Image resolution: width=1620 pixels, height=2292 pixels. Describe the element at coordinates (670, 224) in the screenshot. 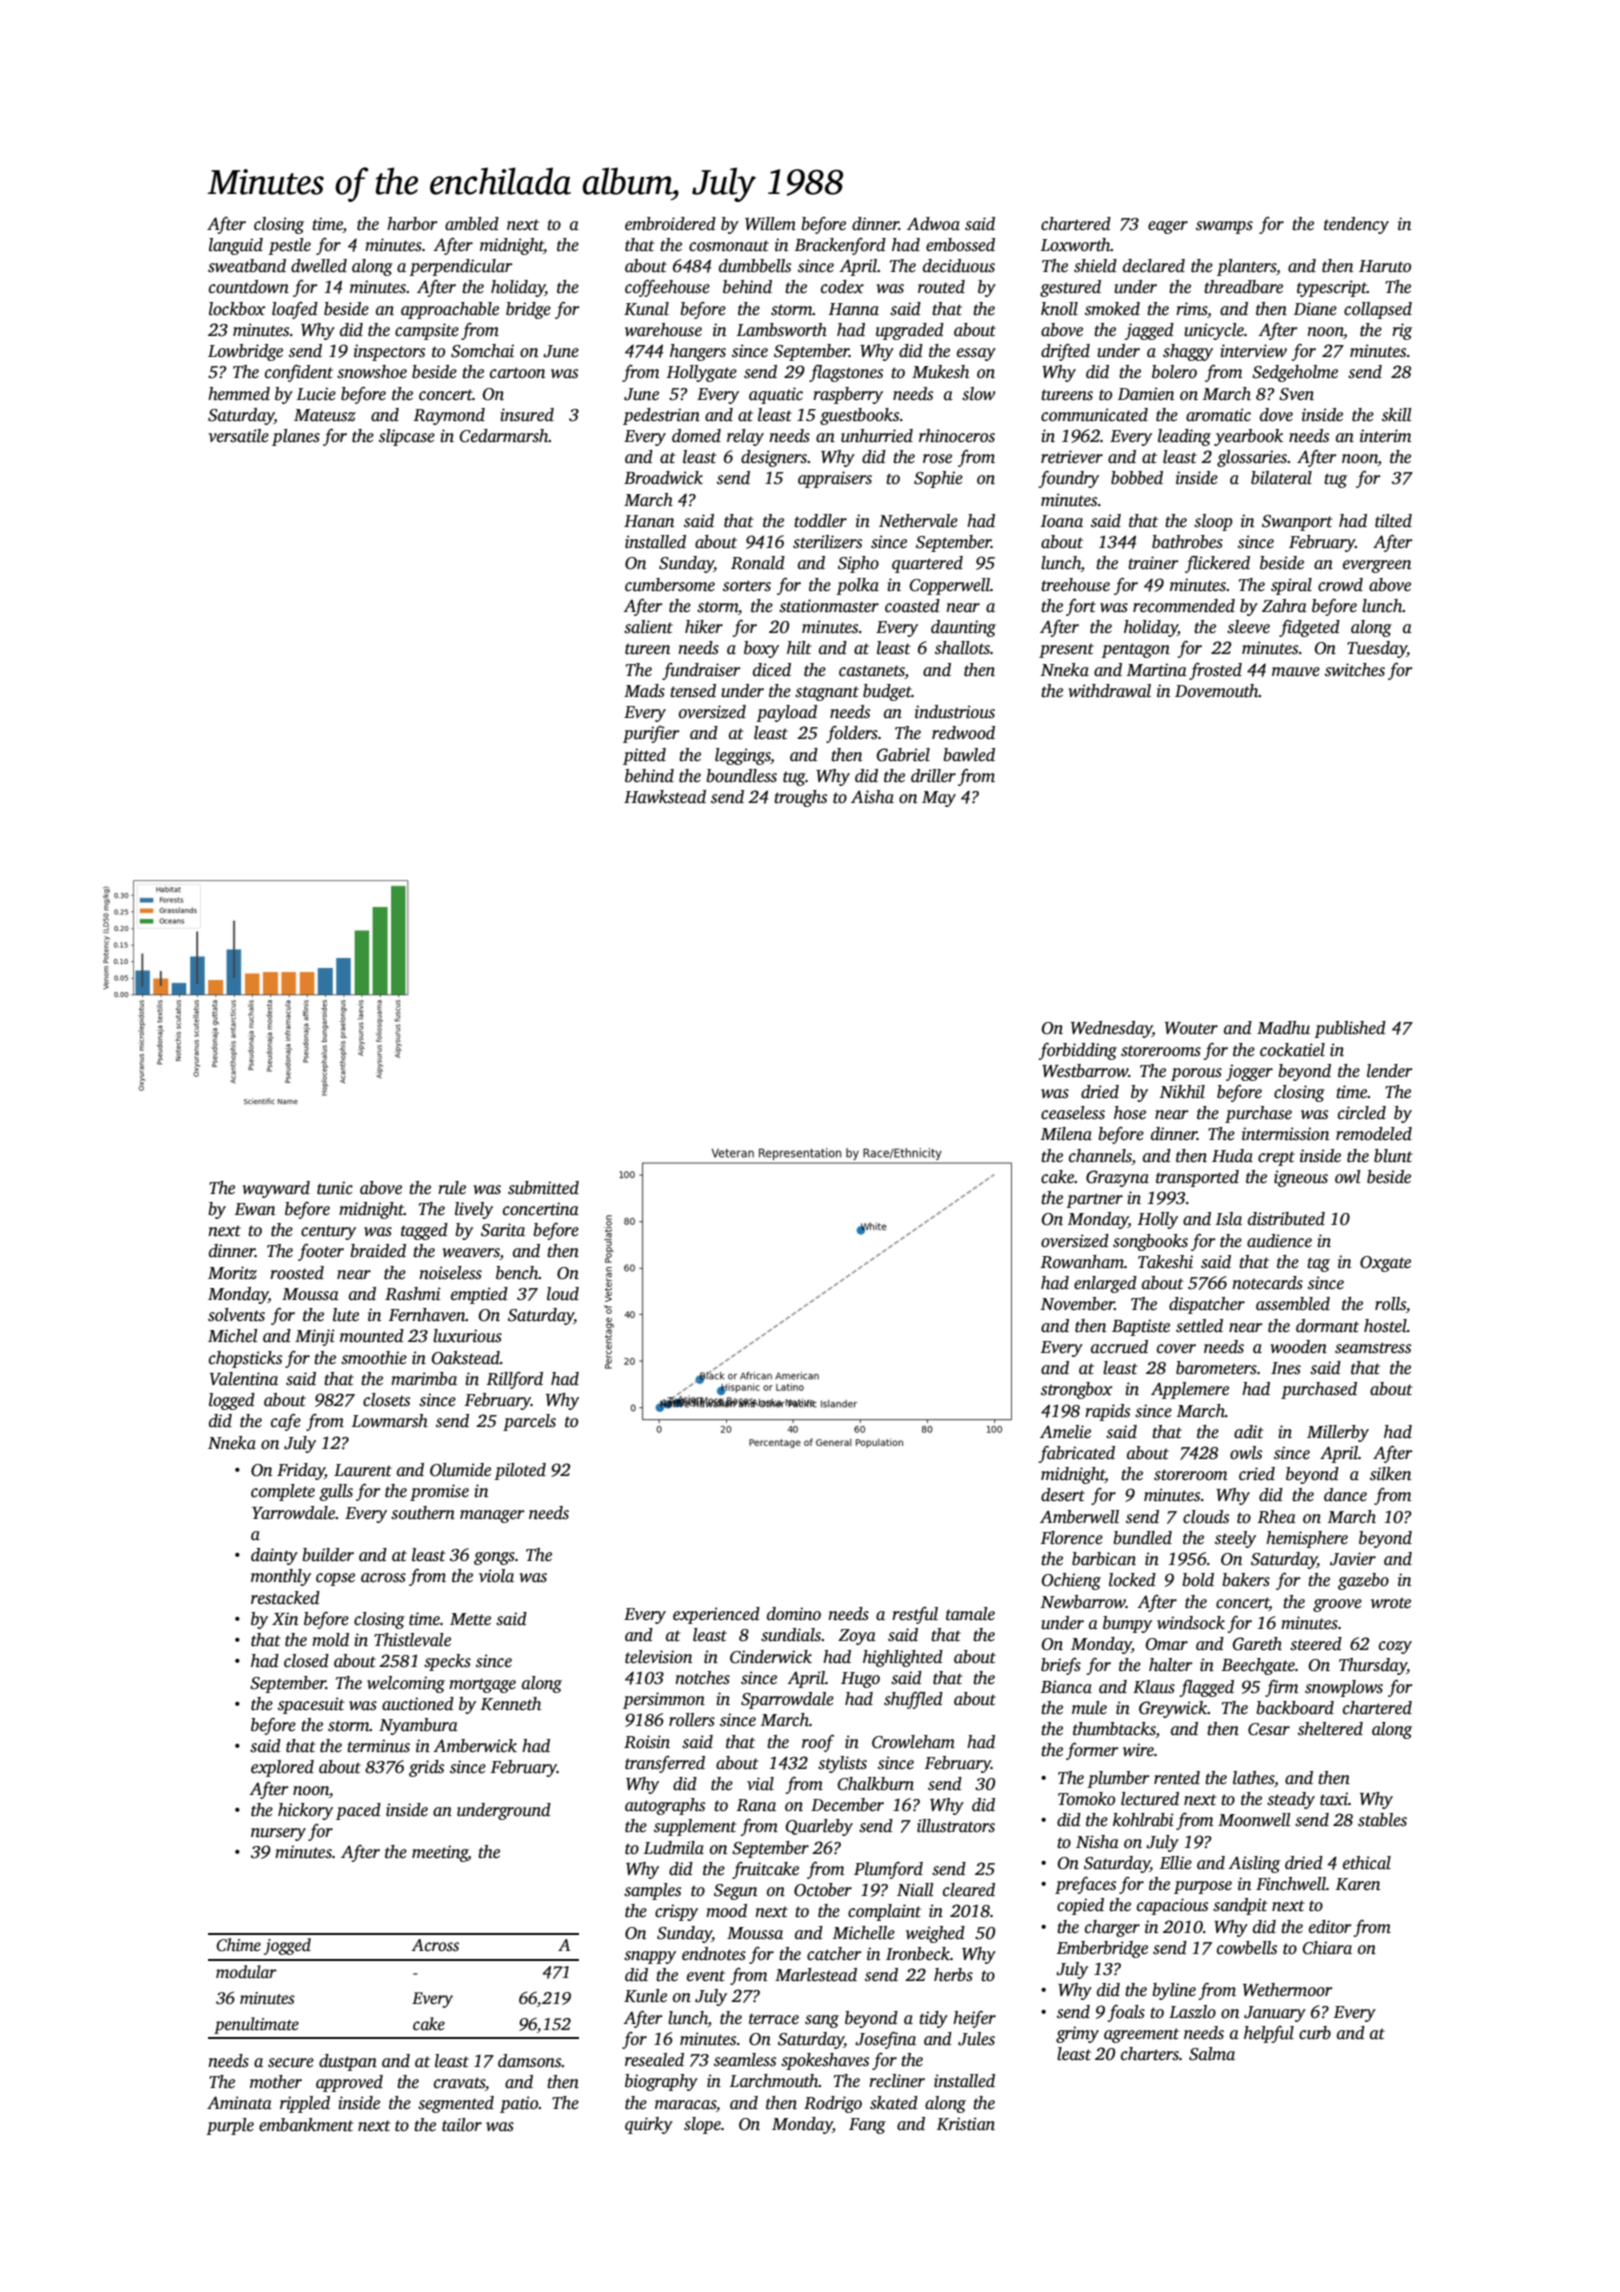

I see `embroidered` at that location.
